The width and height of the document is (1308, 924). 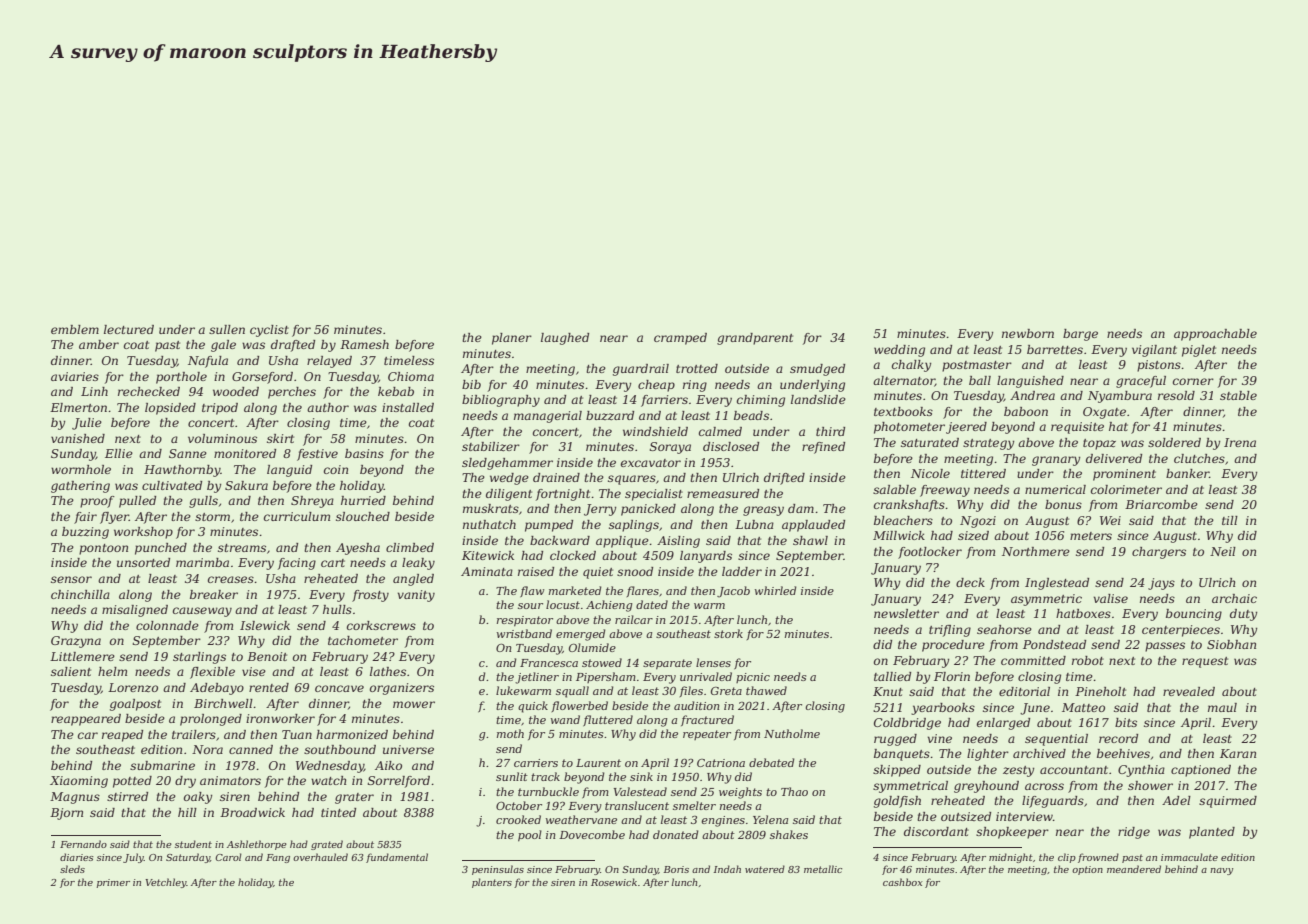 I want to click on barge, so click(x=1080, y=335).
